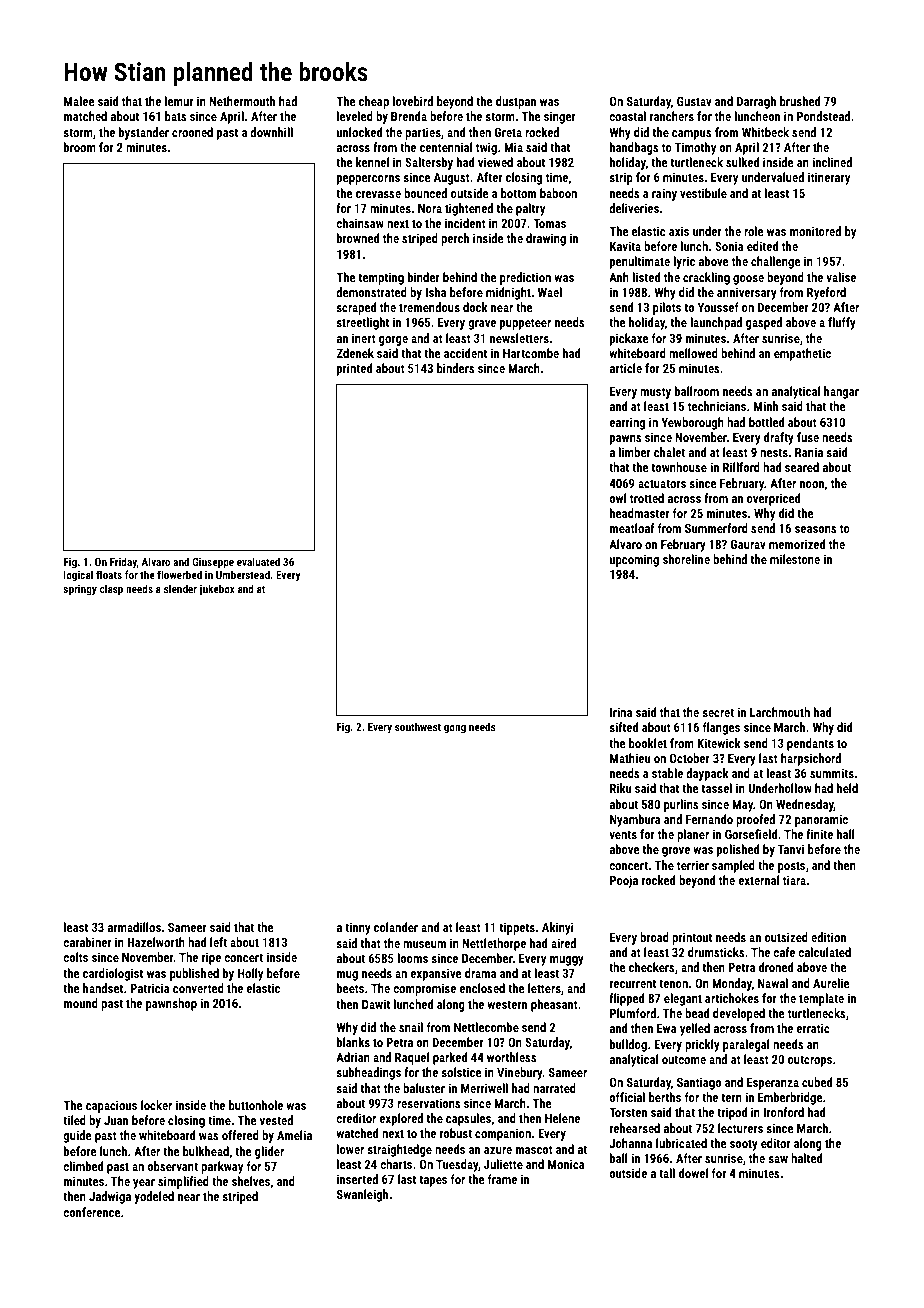  What do you see at coordinates (703, 193) in the document?
I see `vestibule` at bounding box center [703, 193].
